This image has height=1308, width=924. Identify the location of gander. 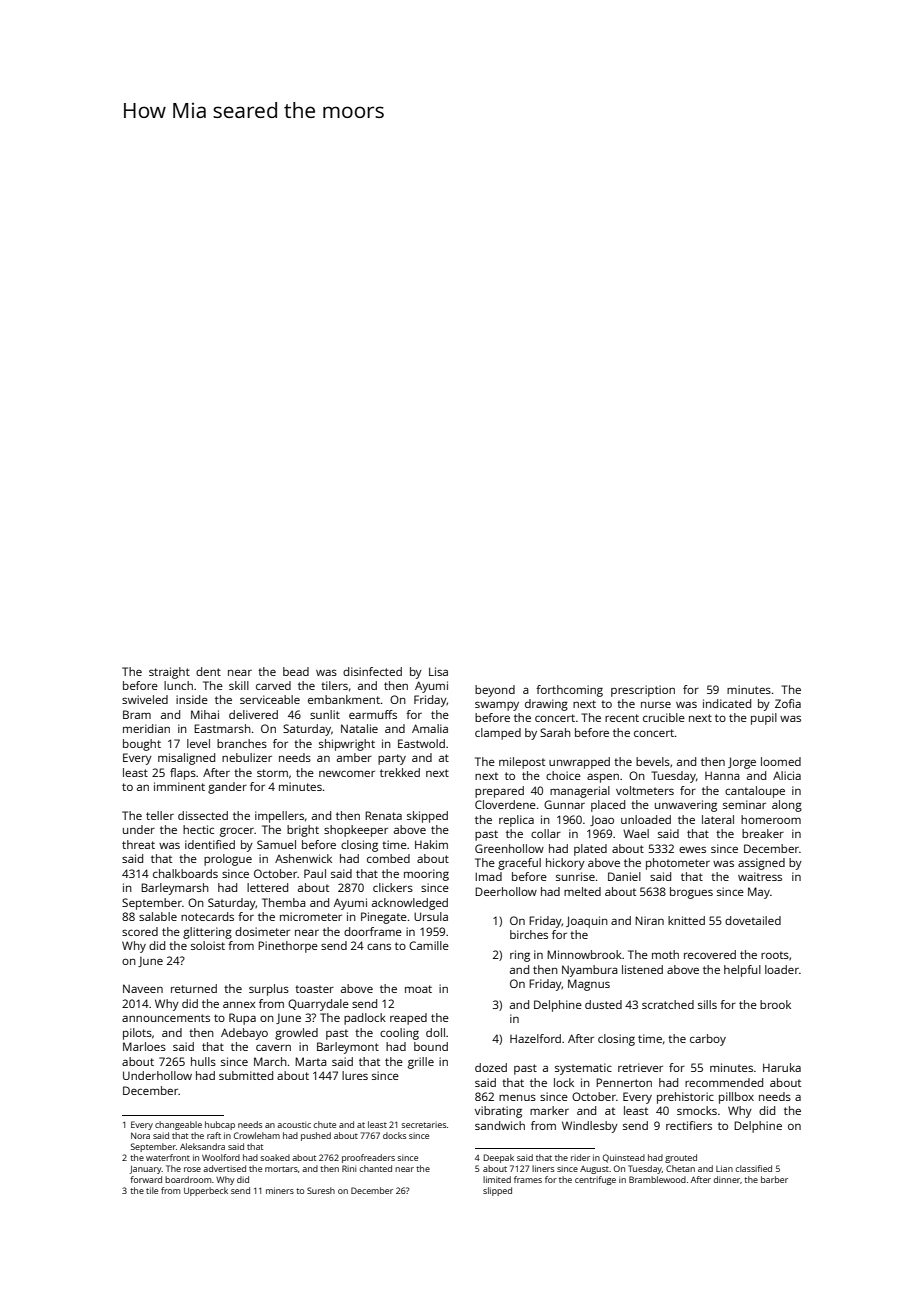
(227, 788).
